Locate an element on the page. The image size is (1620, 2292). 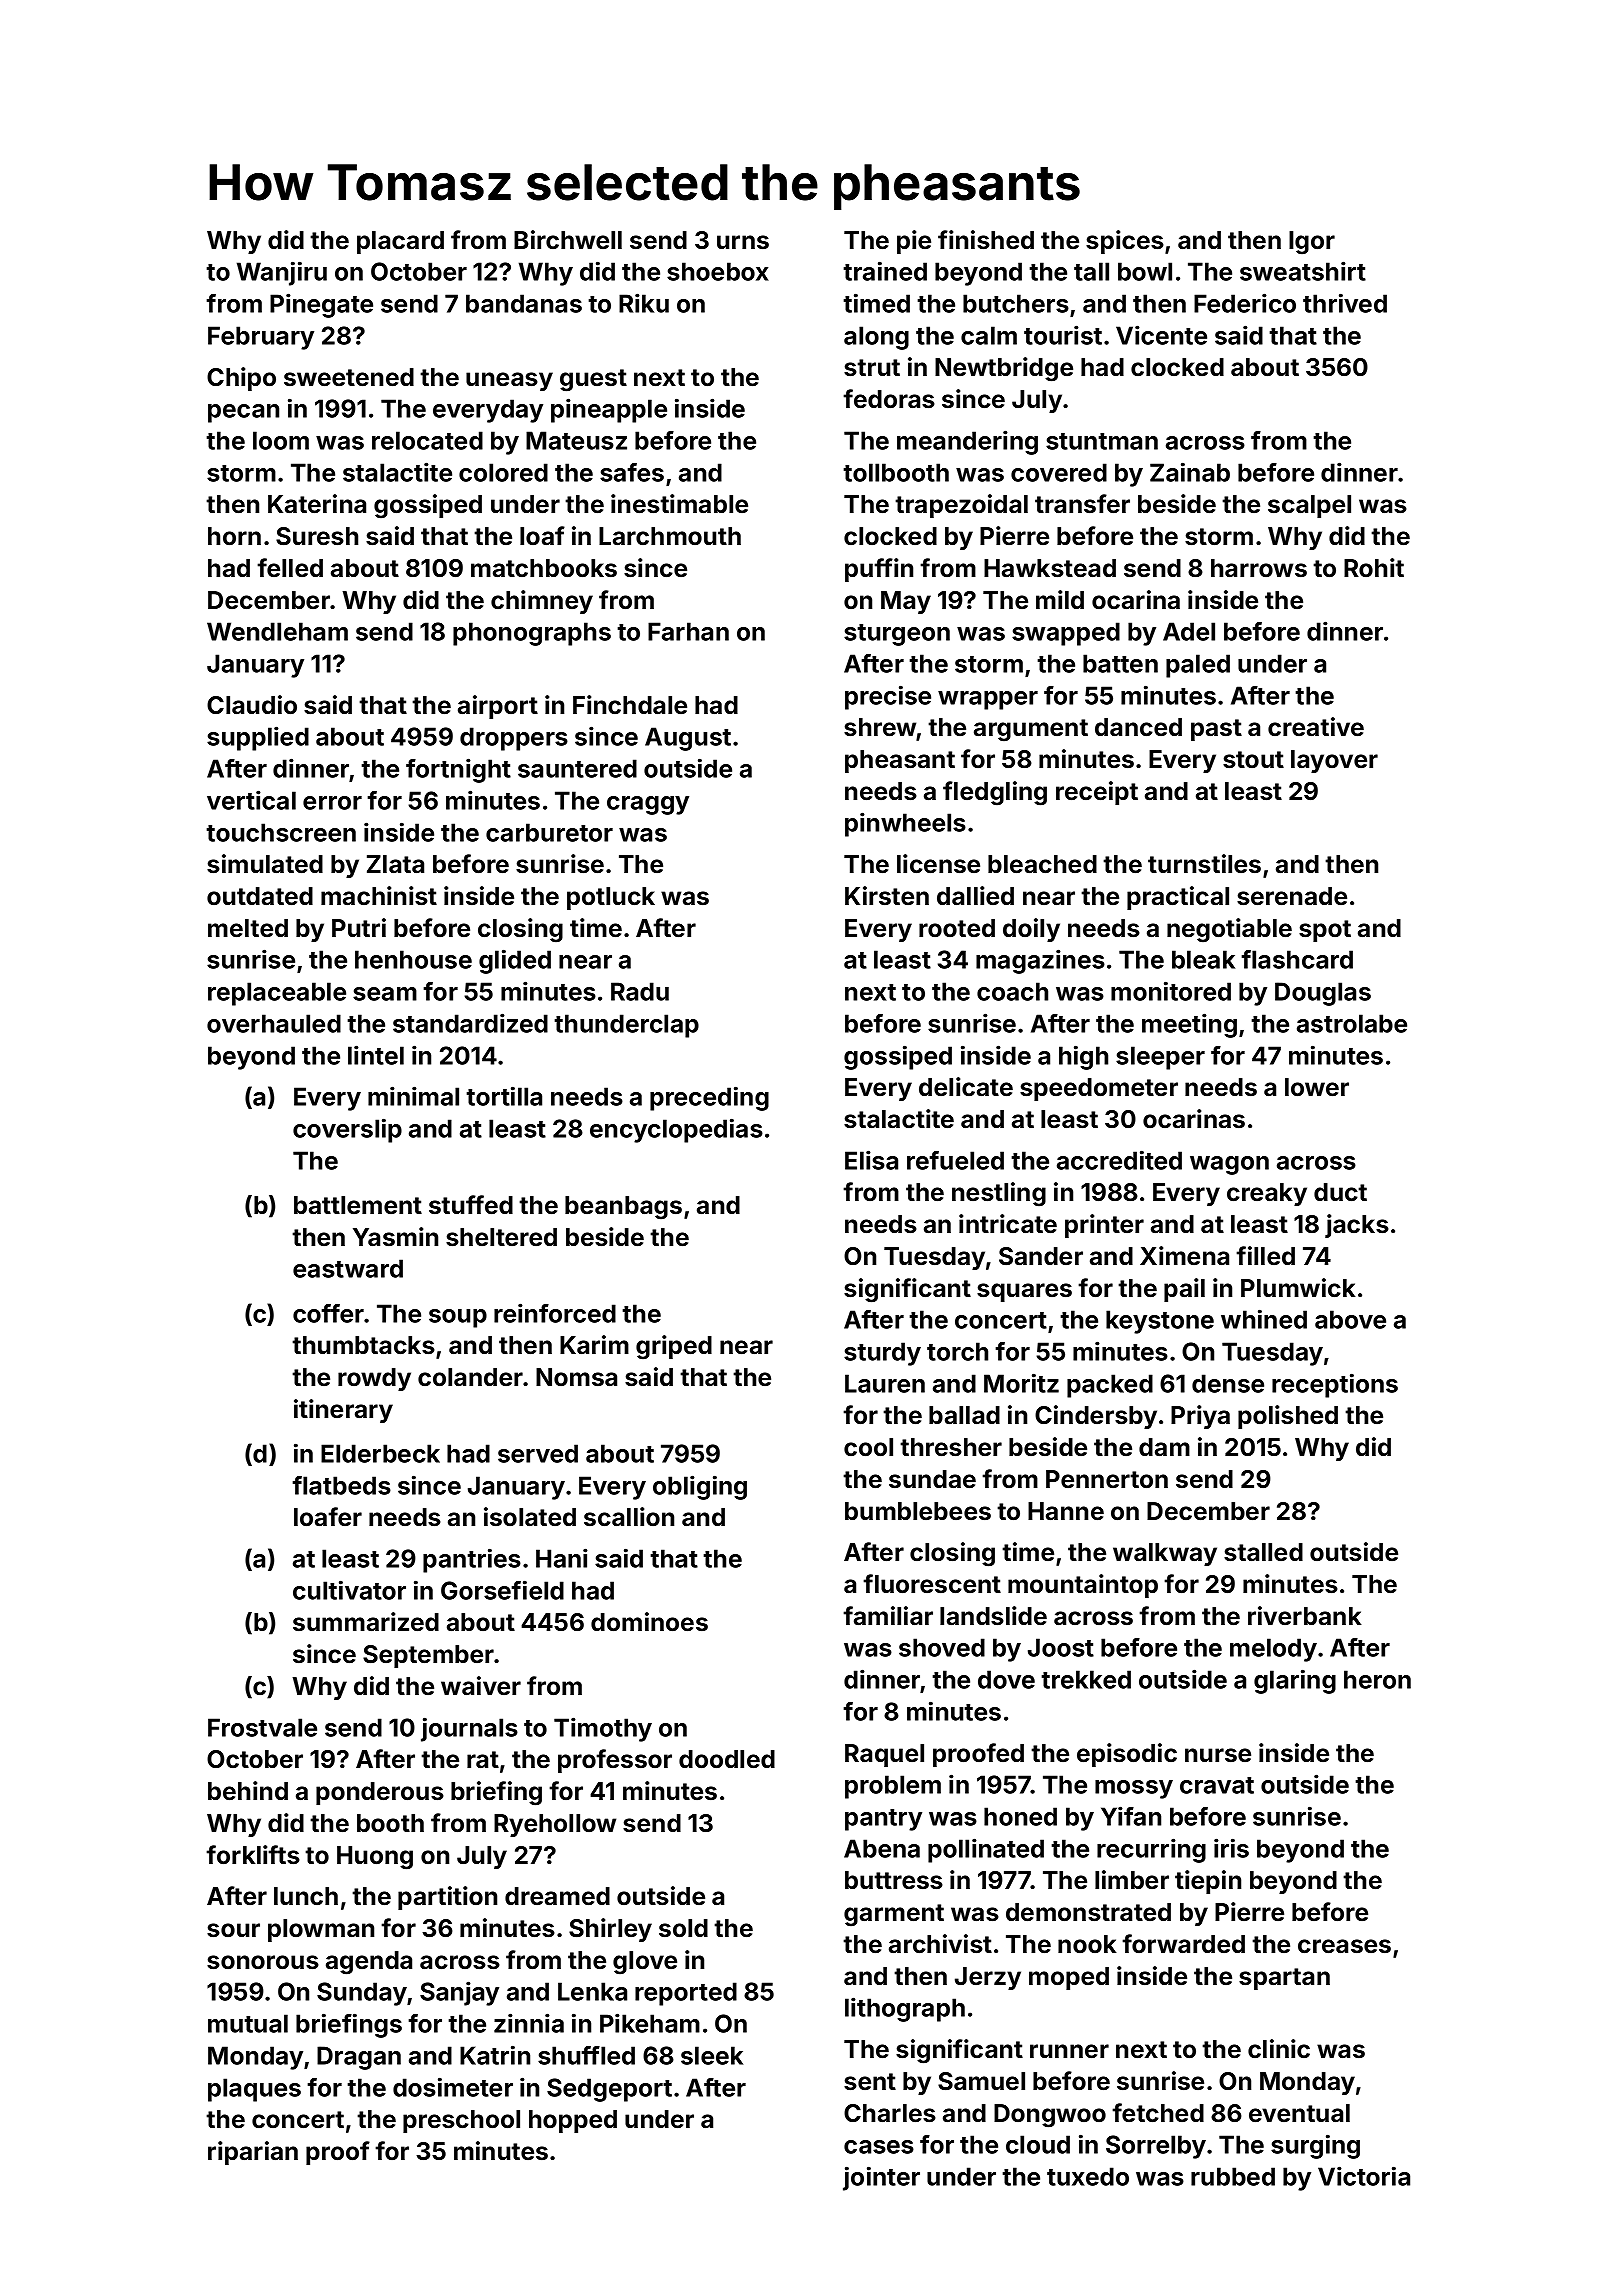
jointer is located at coordinates (881, 2178).
